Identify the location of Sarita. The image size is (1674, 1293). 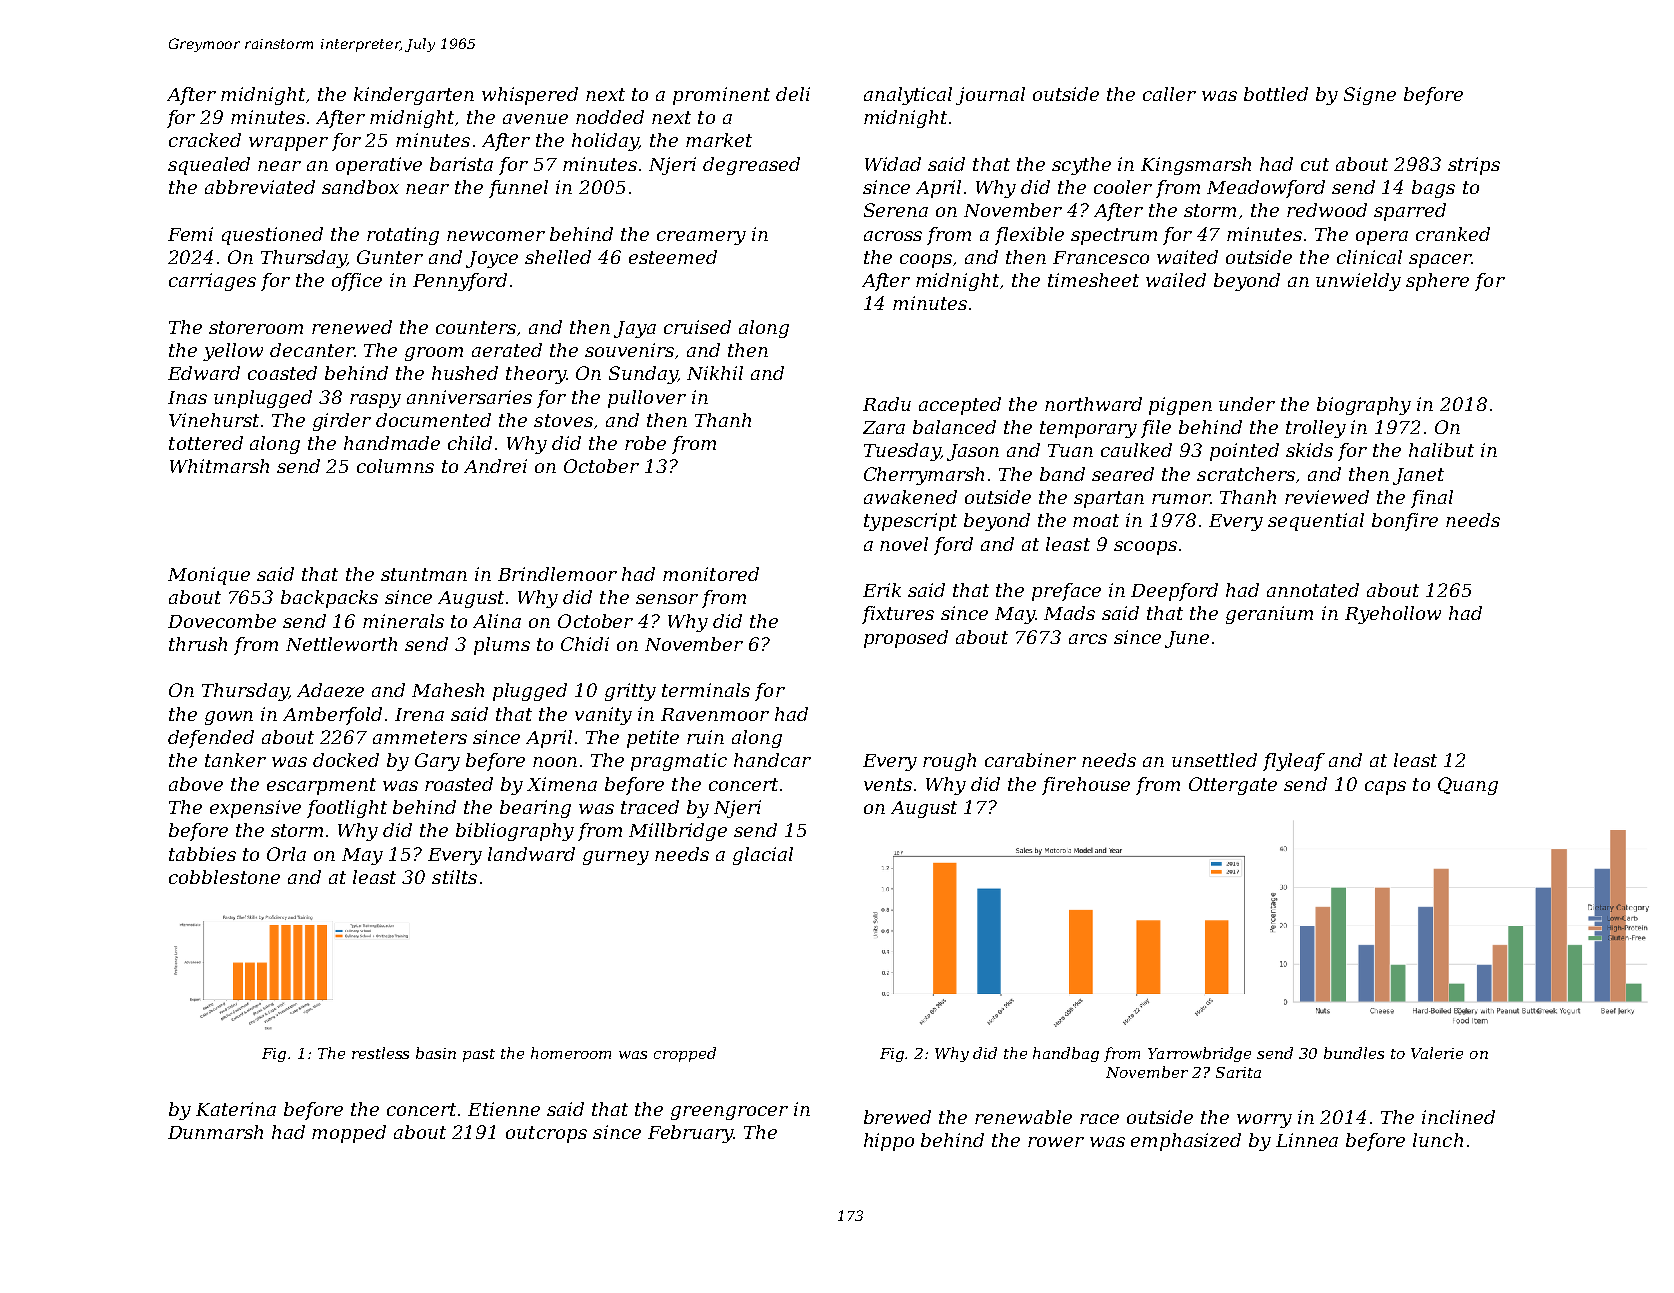
(1238, 1072).
